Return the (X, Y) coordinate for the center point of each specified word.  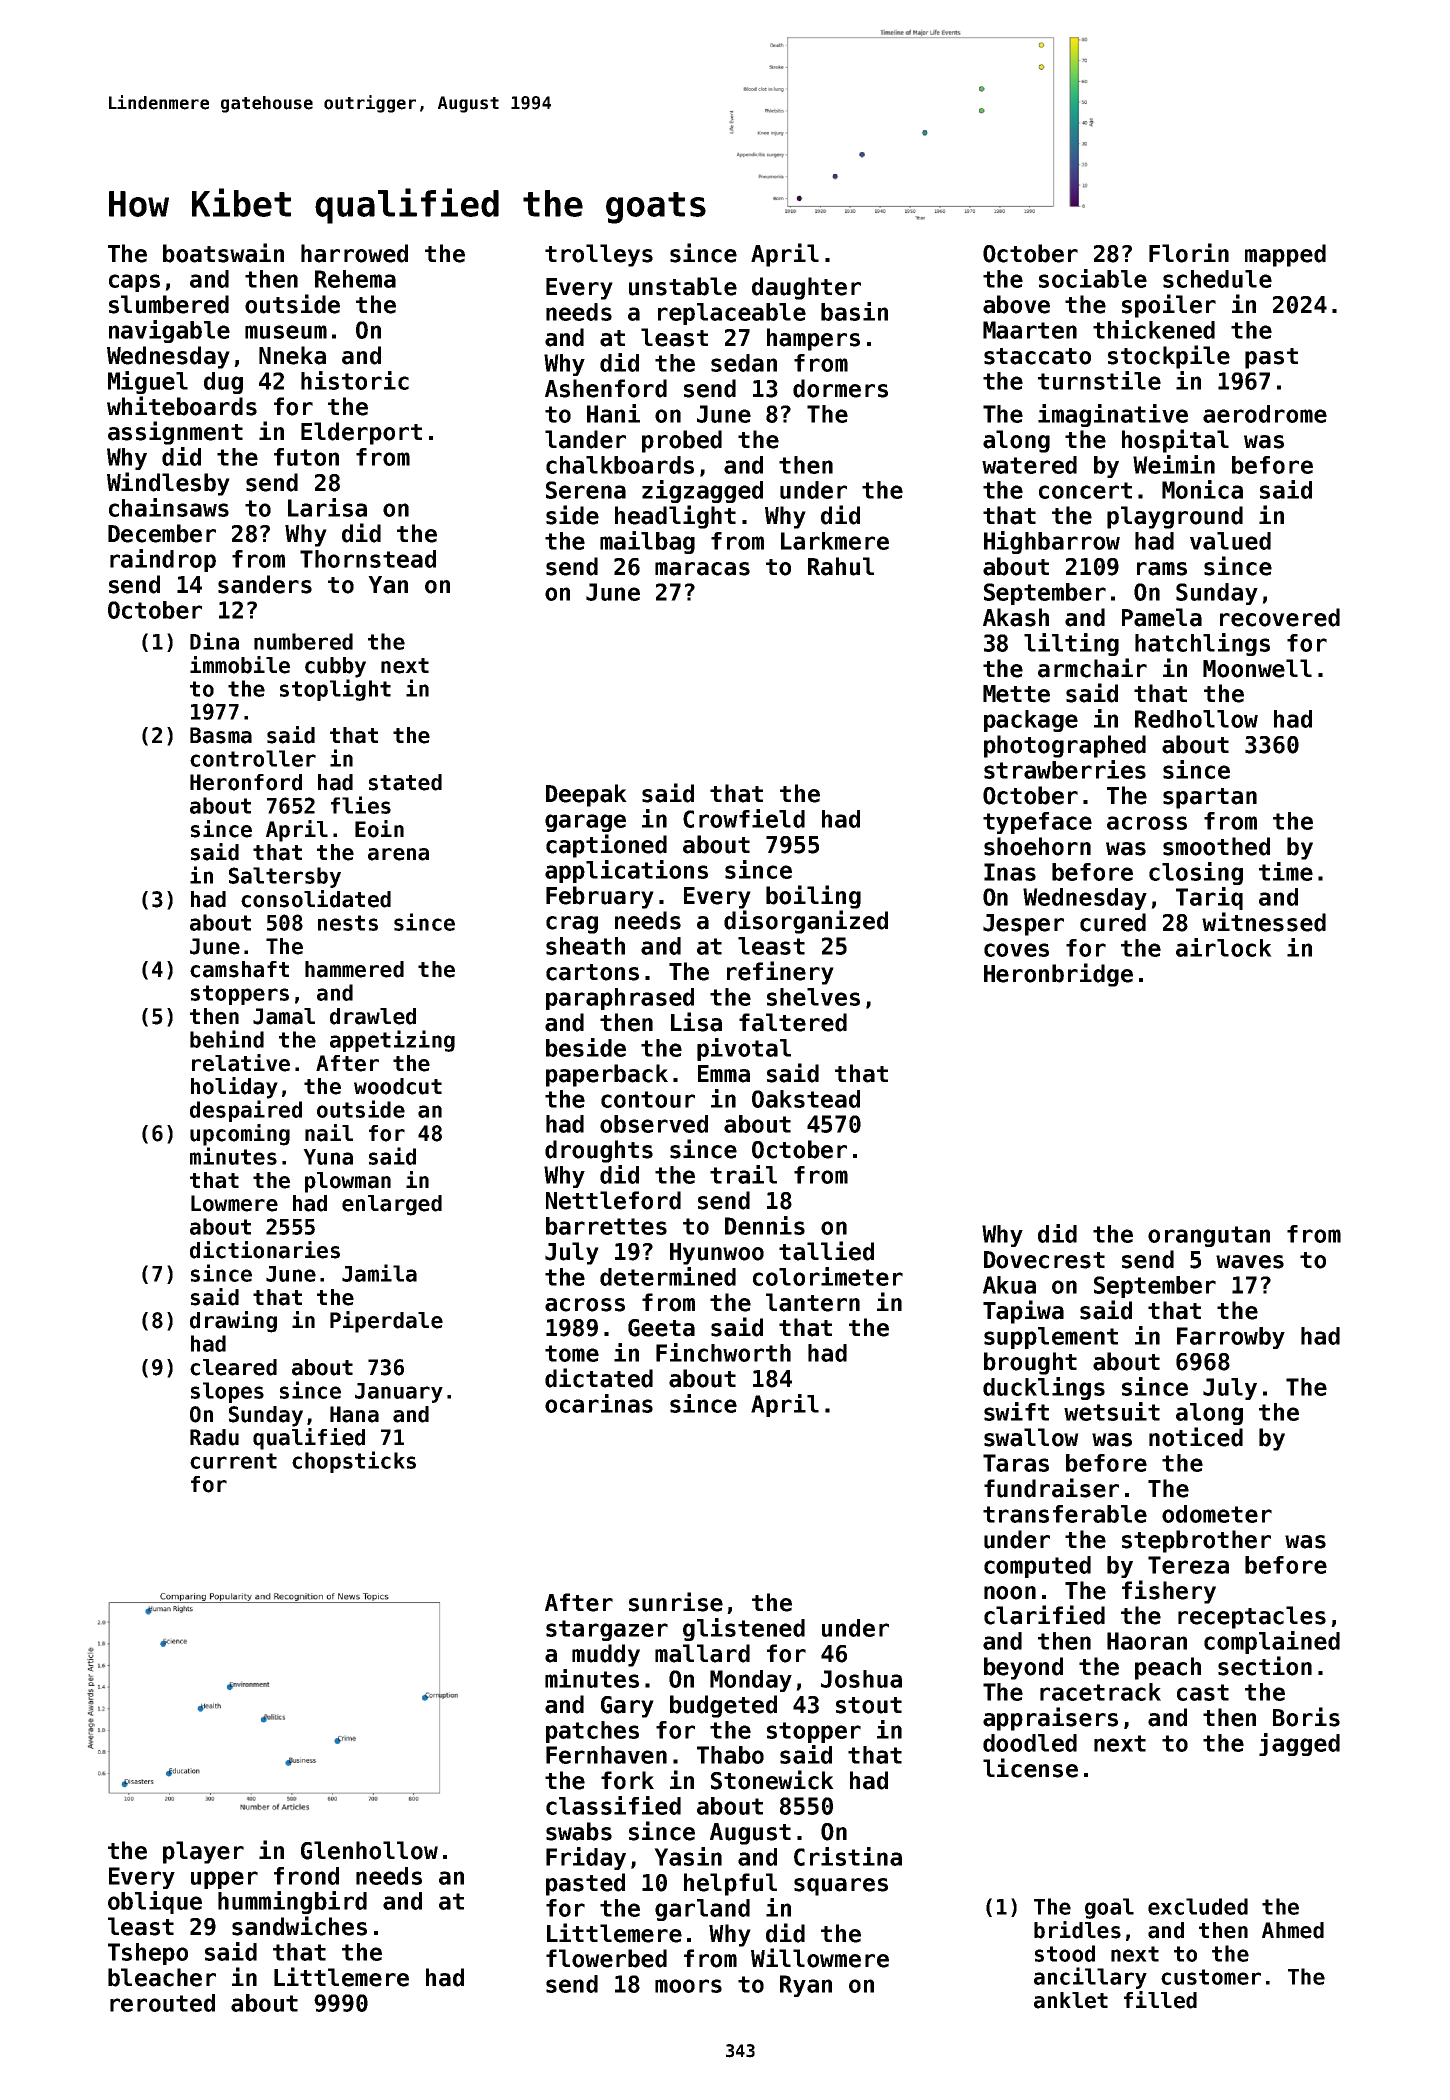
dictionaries (265, 1250)
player (203, 1852)
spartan (1210, 798)
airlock (1224, 947)
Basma (221, 735)
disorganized (806, 922)
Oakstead (806, 1099)
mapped (1285, 255)
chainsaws (169, 507)
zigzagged (702, 491)
